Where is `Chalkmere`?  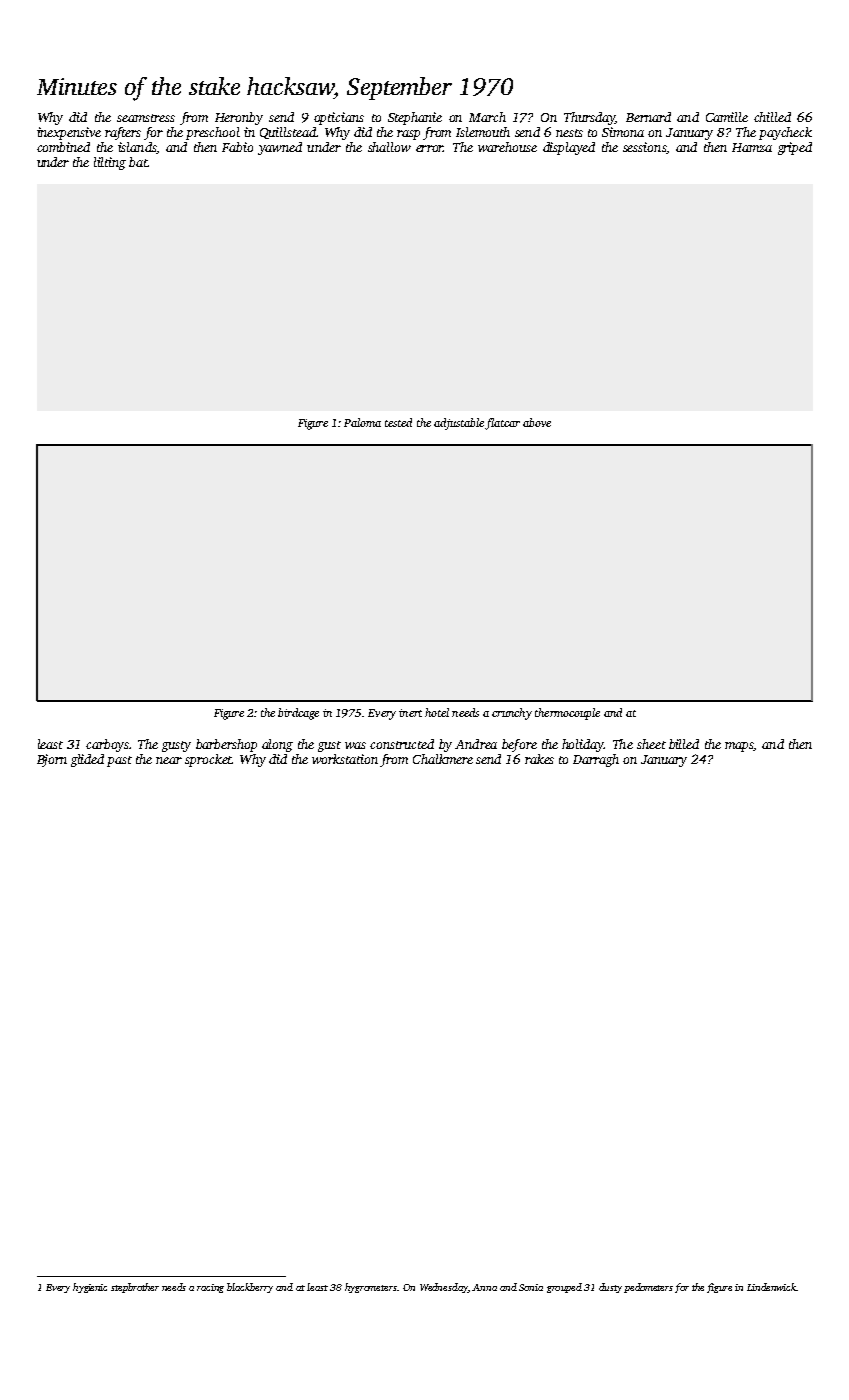
Chalkmere is located at coordinates (443, 759).
